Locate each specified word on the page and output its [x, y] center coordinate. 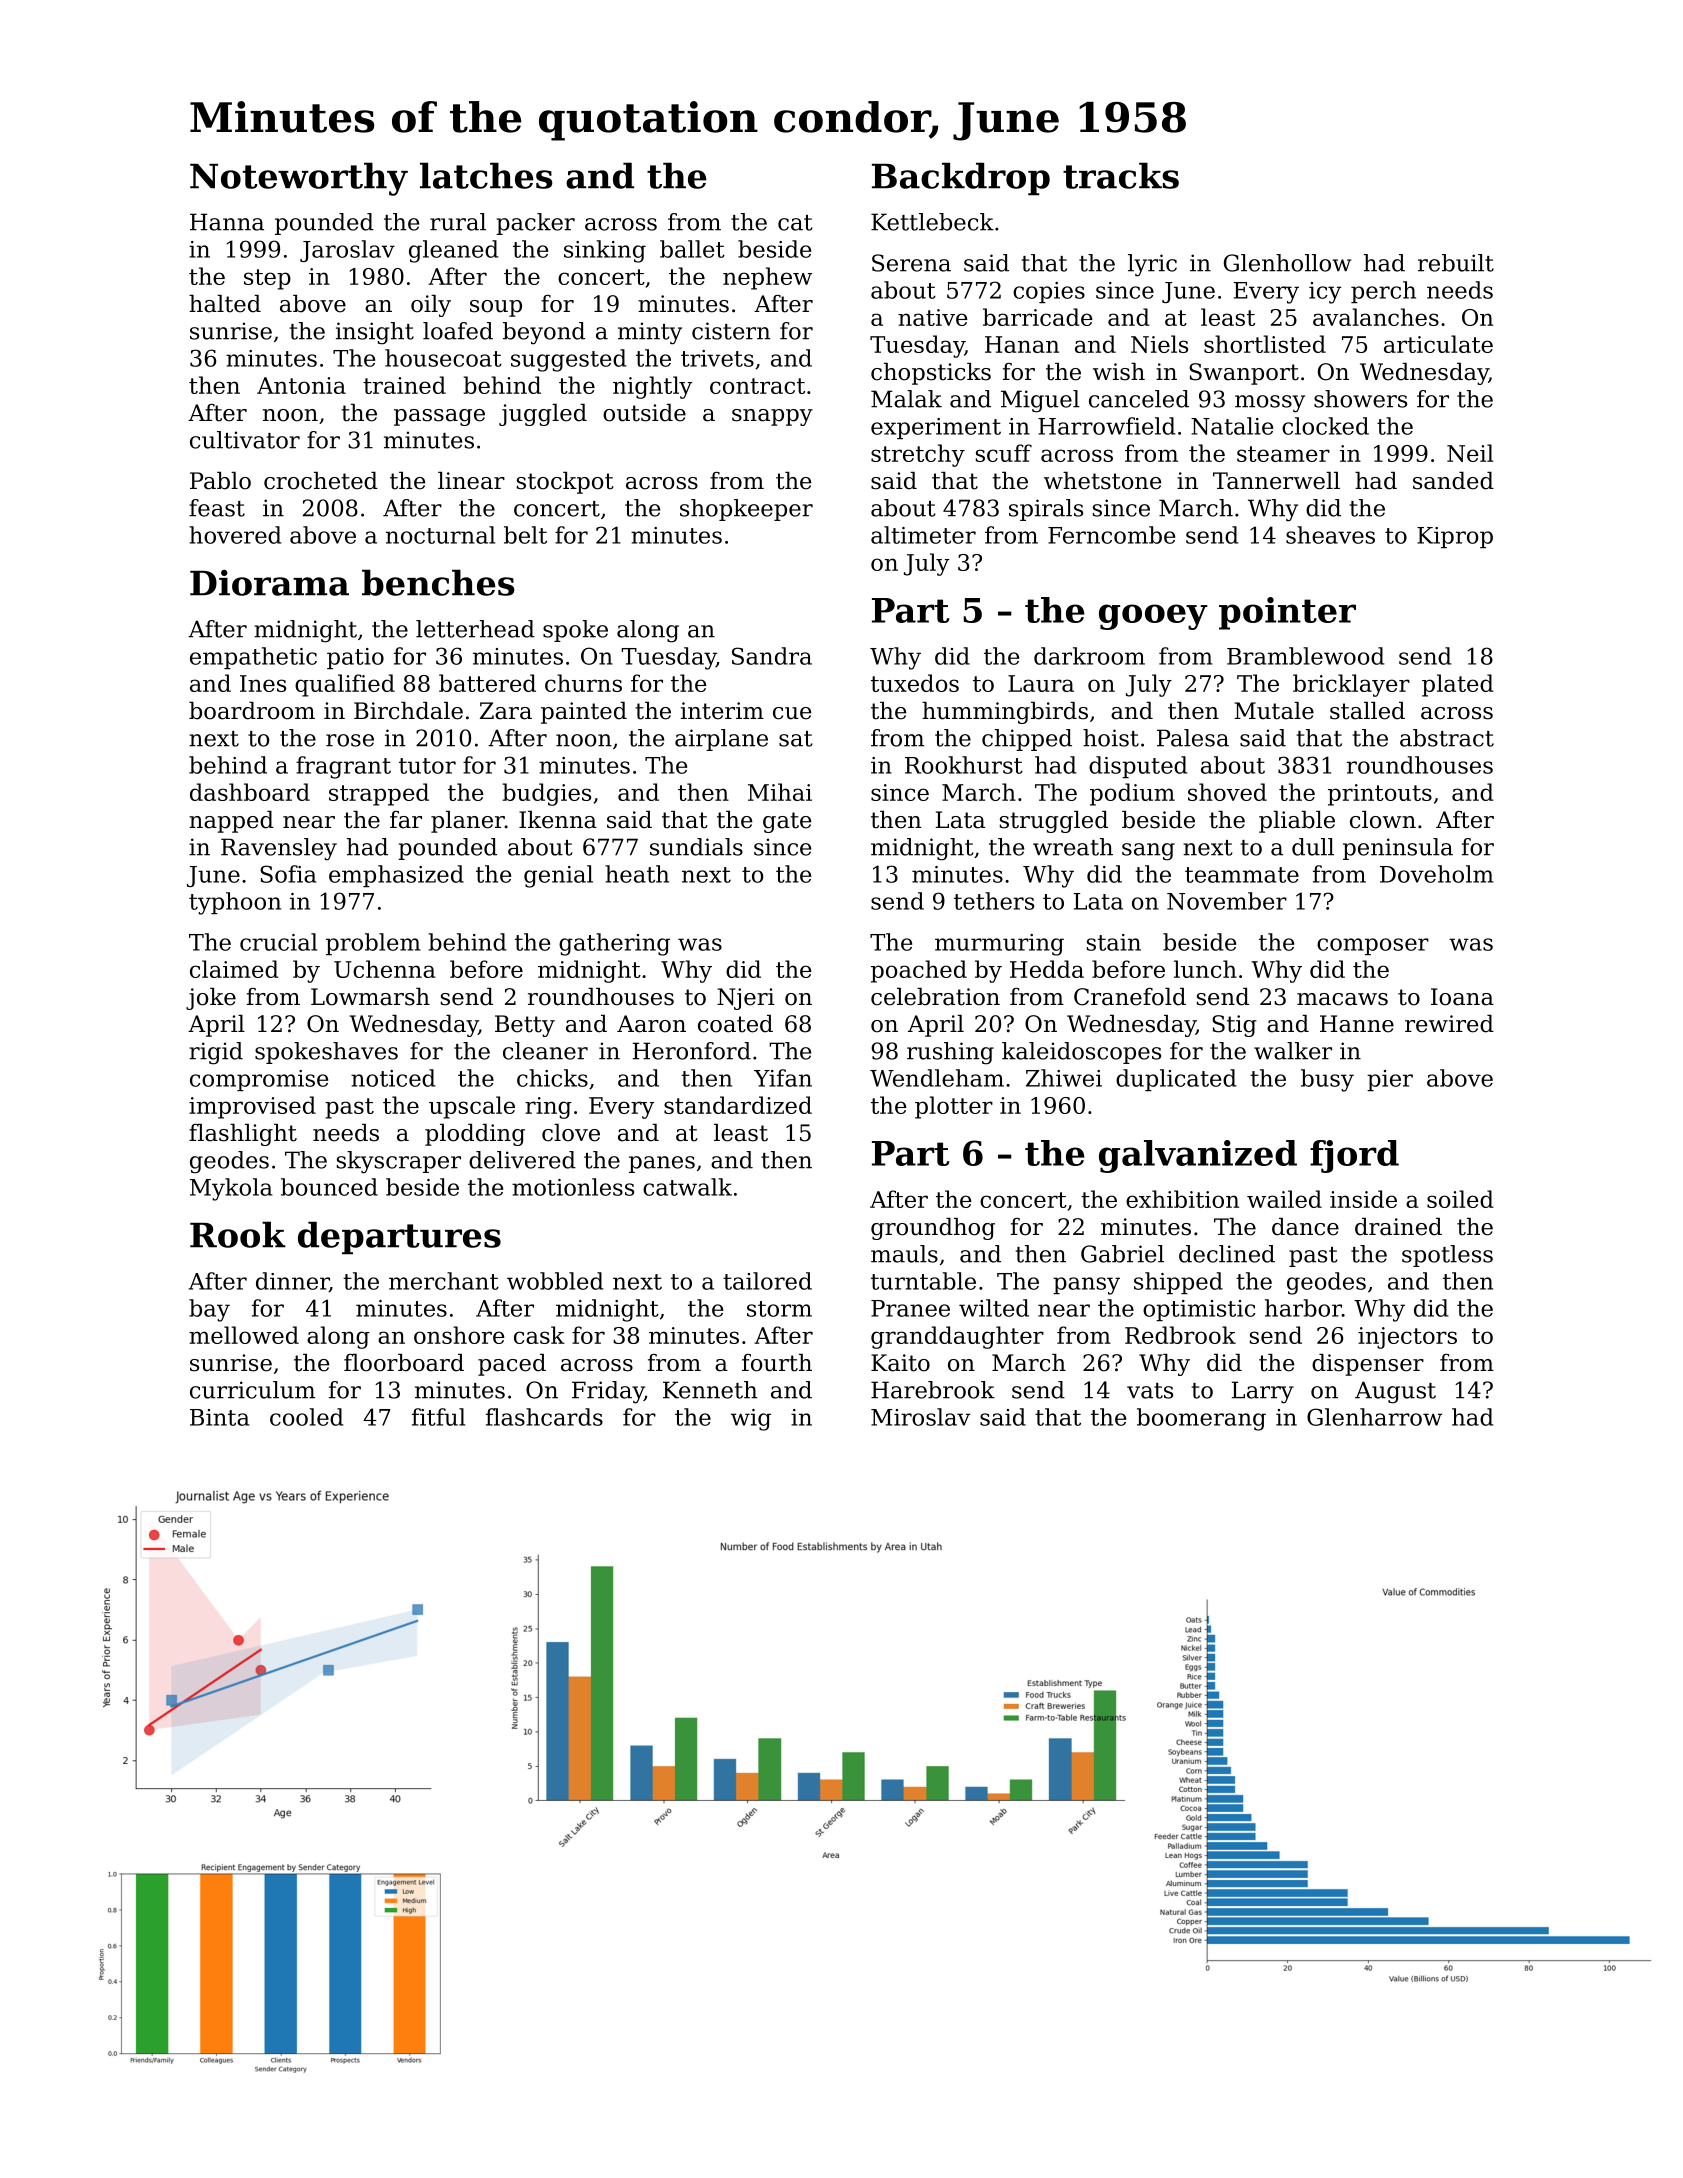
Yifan [783, 1078]
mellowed [244, 1335]
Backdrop [961, 178]
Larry [1263, 1392]
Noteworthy [299, 179]
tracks [1121, 175]
